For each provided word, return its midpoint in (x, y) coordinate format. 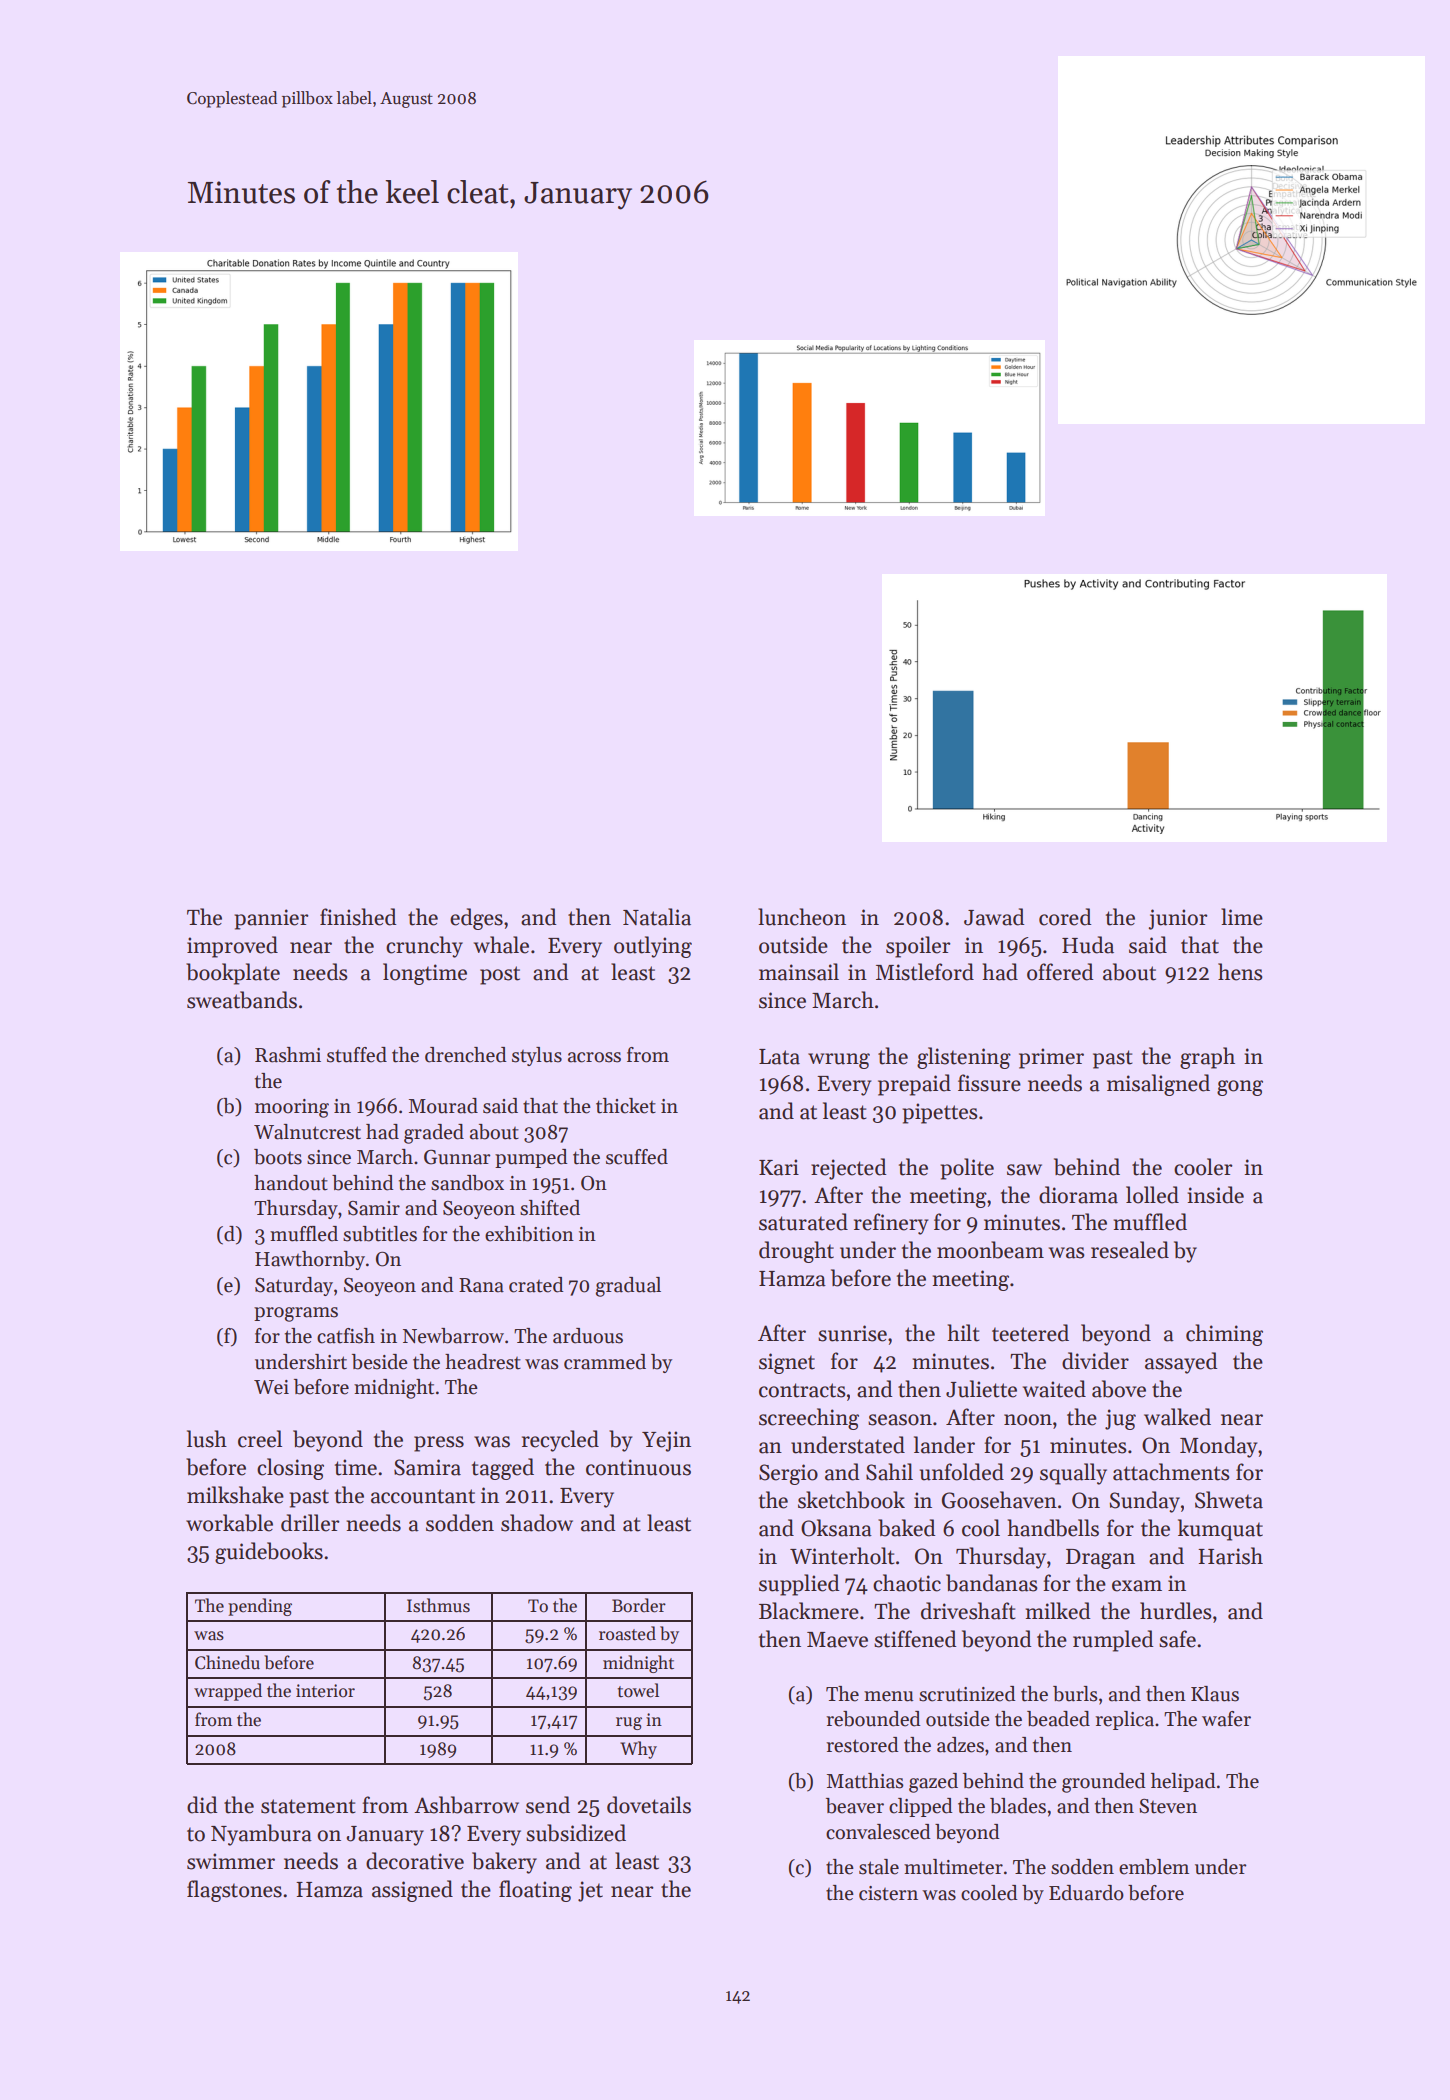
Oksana (836, 1528)
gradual (628, 1287)
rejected (848, 1169)
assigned (412, 1891)
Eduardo (1086, 1893)
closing (290, 1469)
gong (1240, 1088)
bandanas (991, 1583)
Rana (481, 1285)
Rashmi (288, 1055)
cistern (888, 1893)
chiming (1224, 1335)
